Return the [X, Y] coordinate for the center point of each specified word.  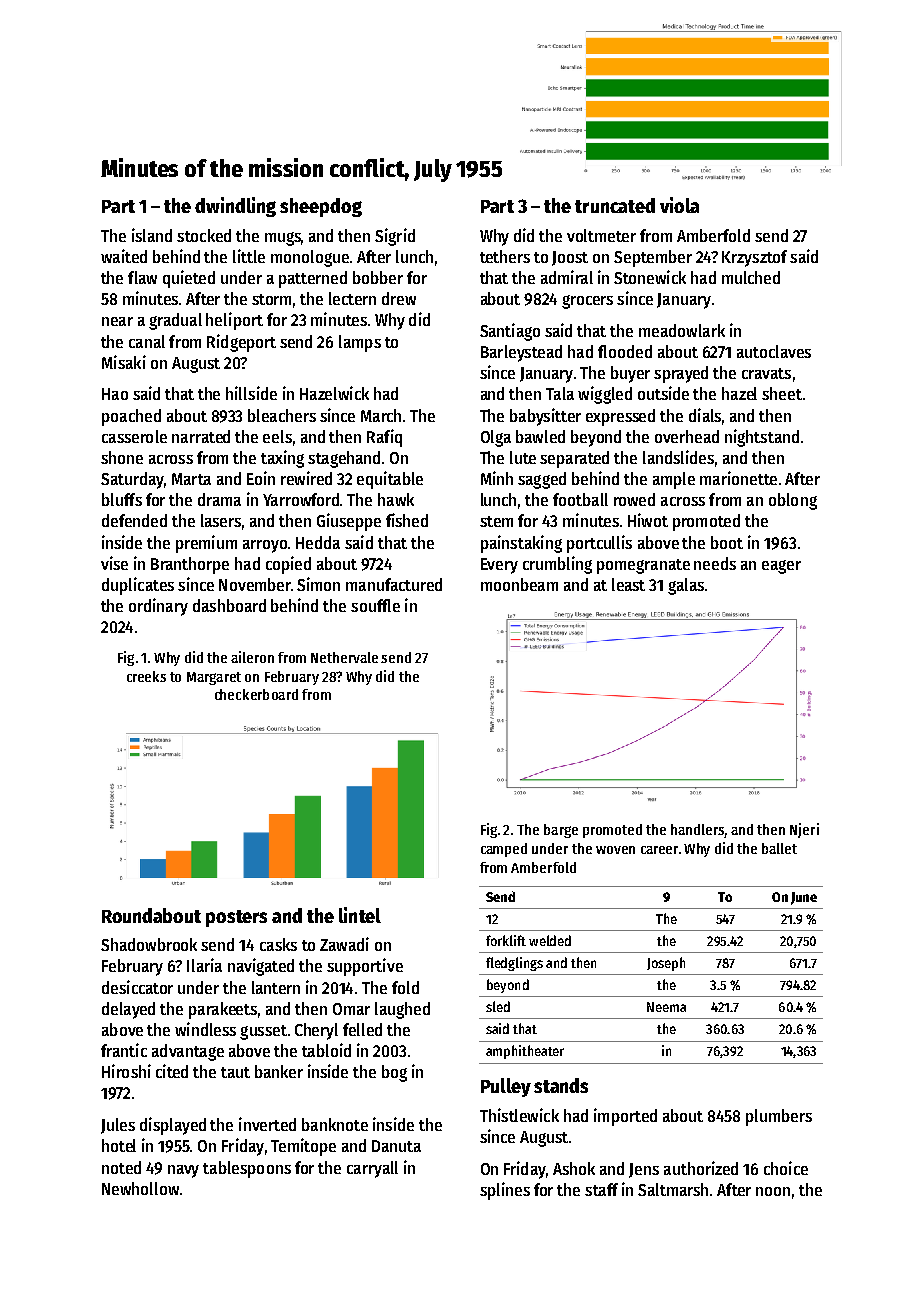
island [152, 235]
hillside [251, 393]
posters [236, 918]
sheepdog [321, 207]
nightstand [762, 438]
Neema [666, 1007]
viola [679, 205]
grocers [587, 302]
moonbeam [519, 584]
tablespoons [247, 1169]
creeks [146, 676]
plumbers [779, 1117]
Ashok [574, 1168]
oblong [793, 501]
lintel [360, 915]
